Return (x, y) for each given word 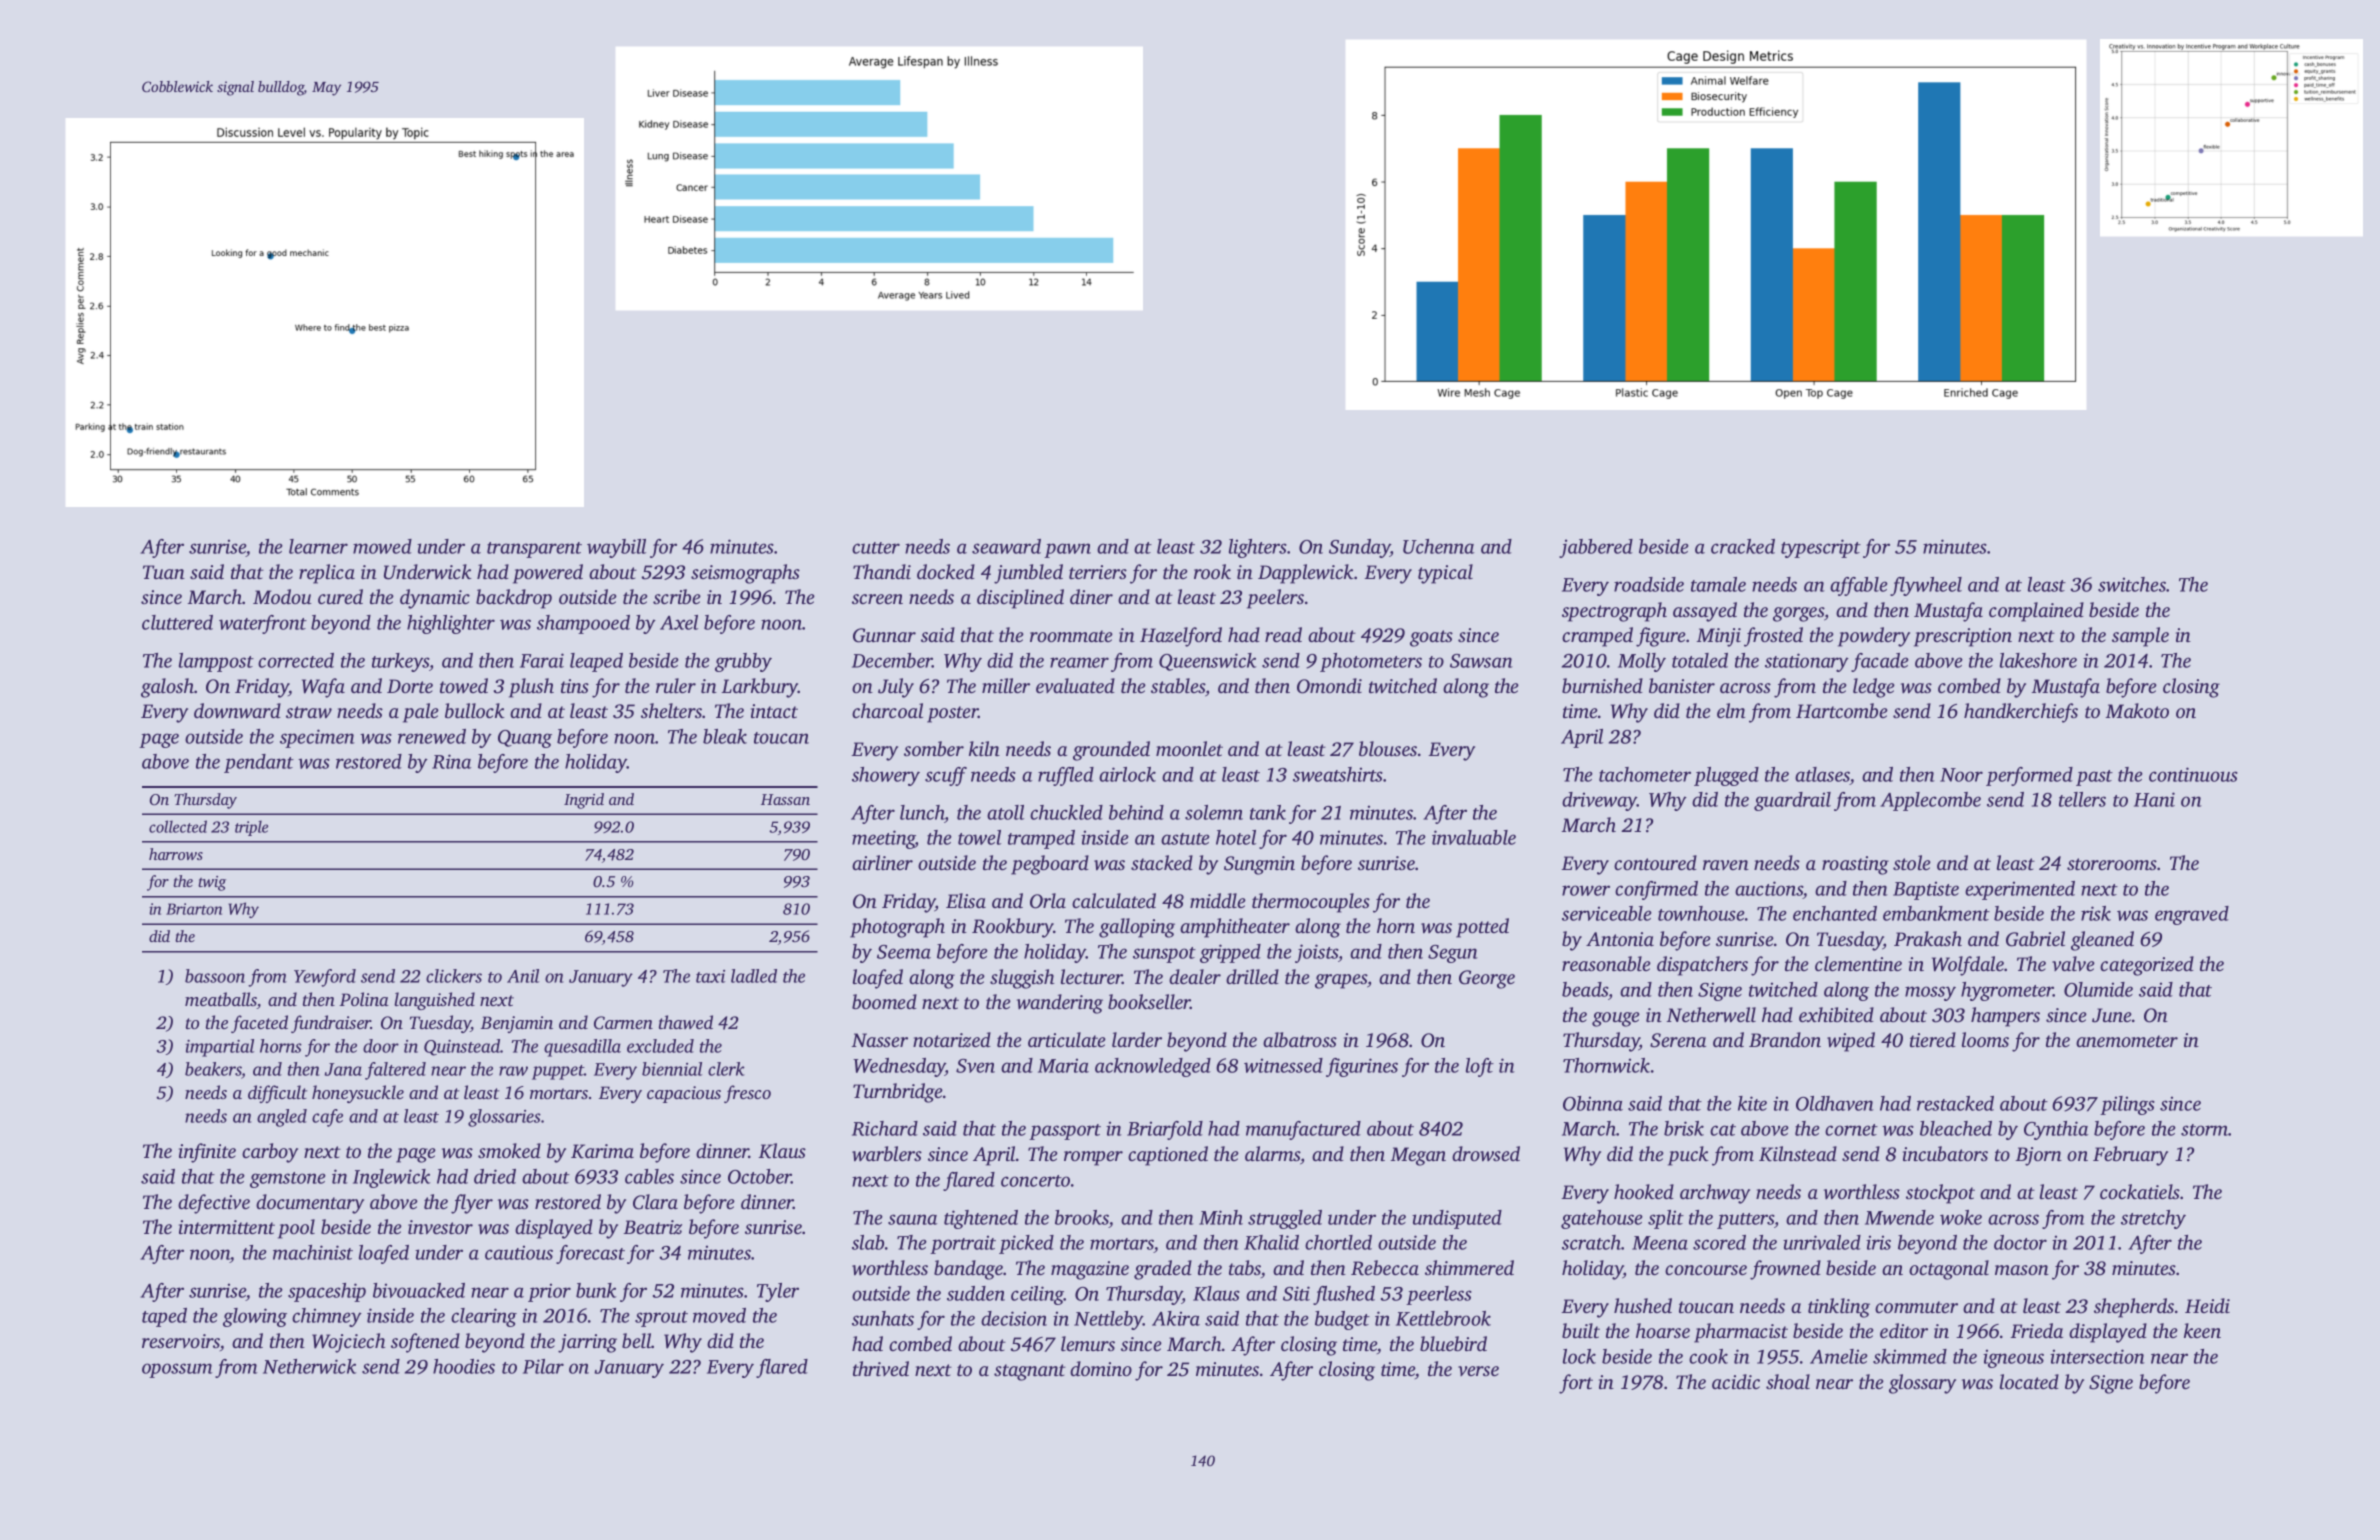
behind (1136, 812)
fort (1576, 1384)
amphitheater (1235, 928)
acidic (1736, 1381)
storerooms (2112, 864)
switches (2132, 584)
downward (237, 710)
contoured (1655, 862)
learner (318, 546)
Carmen (623, 1023)
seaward (1006, 546)
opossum (177, 1370)
